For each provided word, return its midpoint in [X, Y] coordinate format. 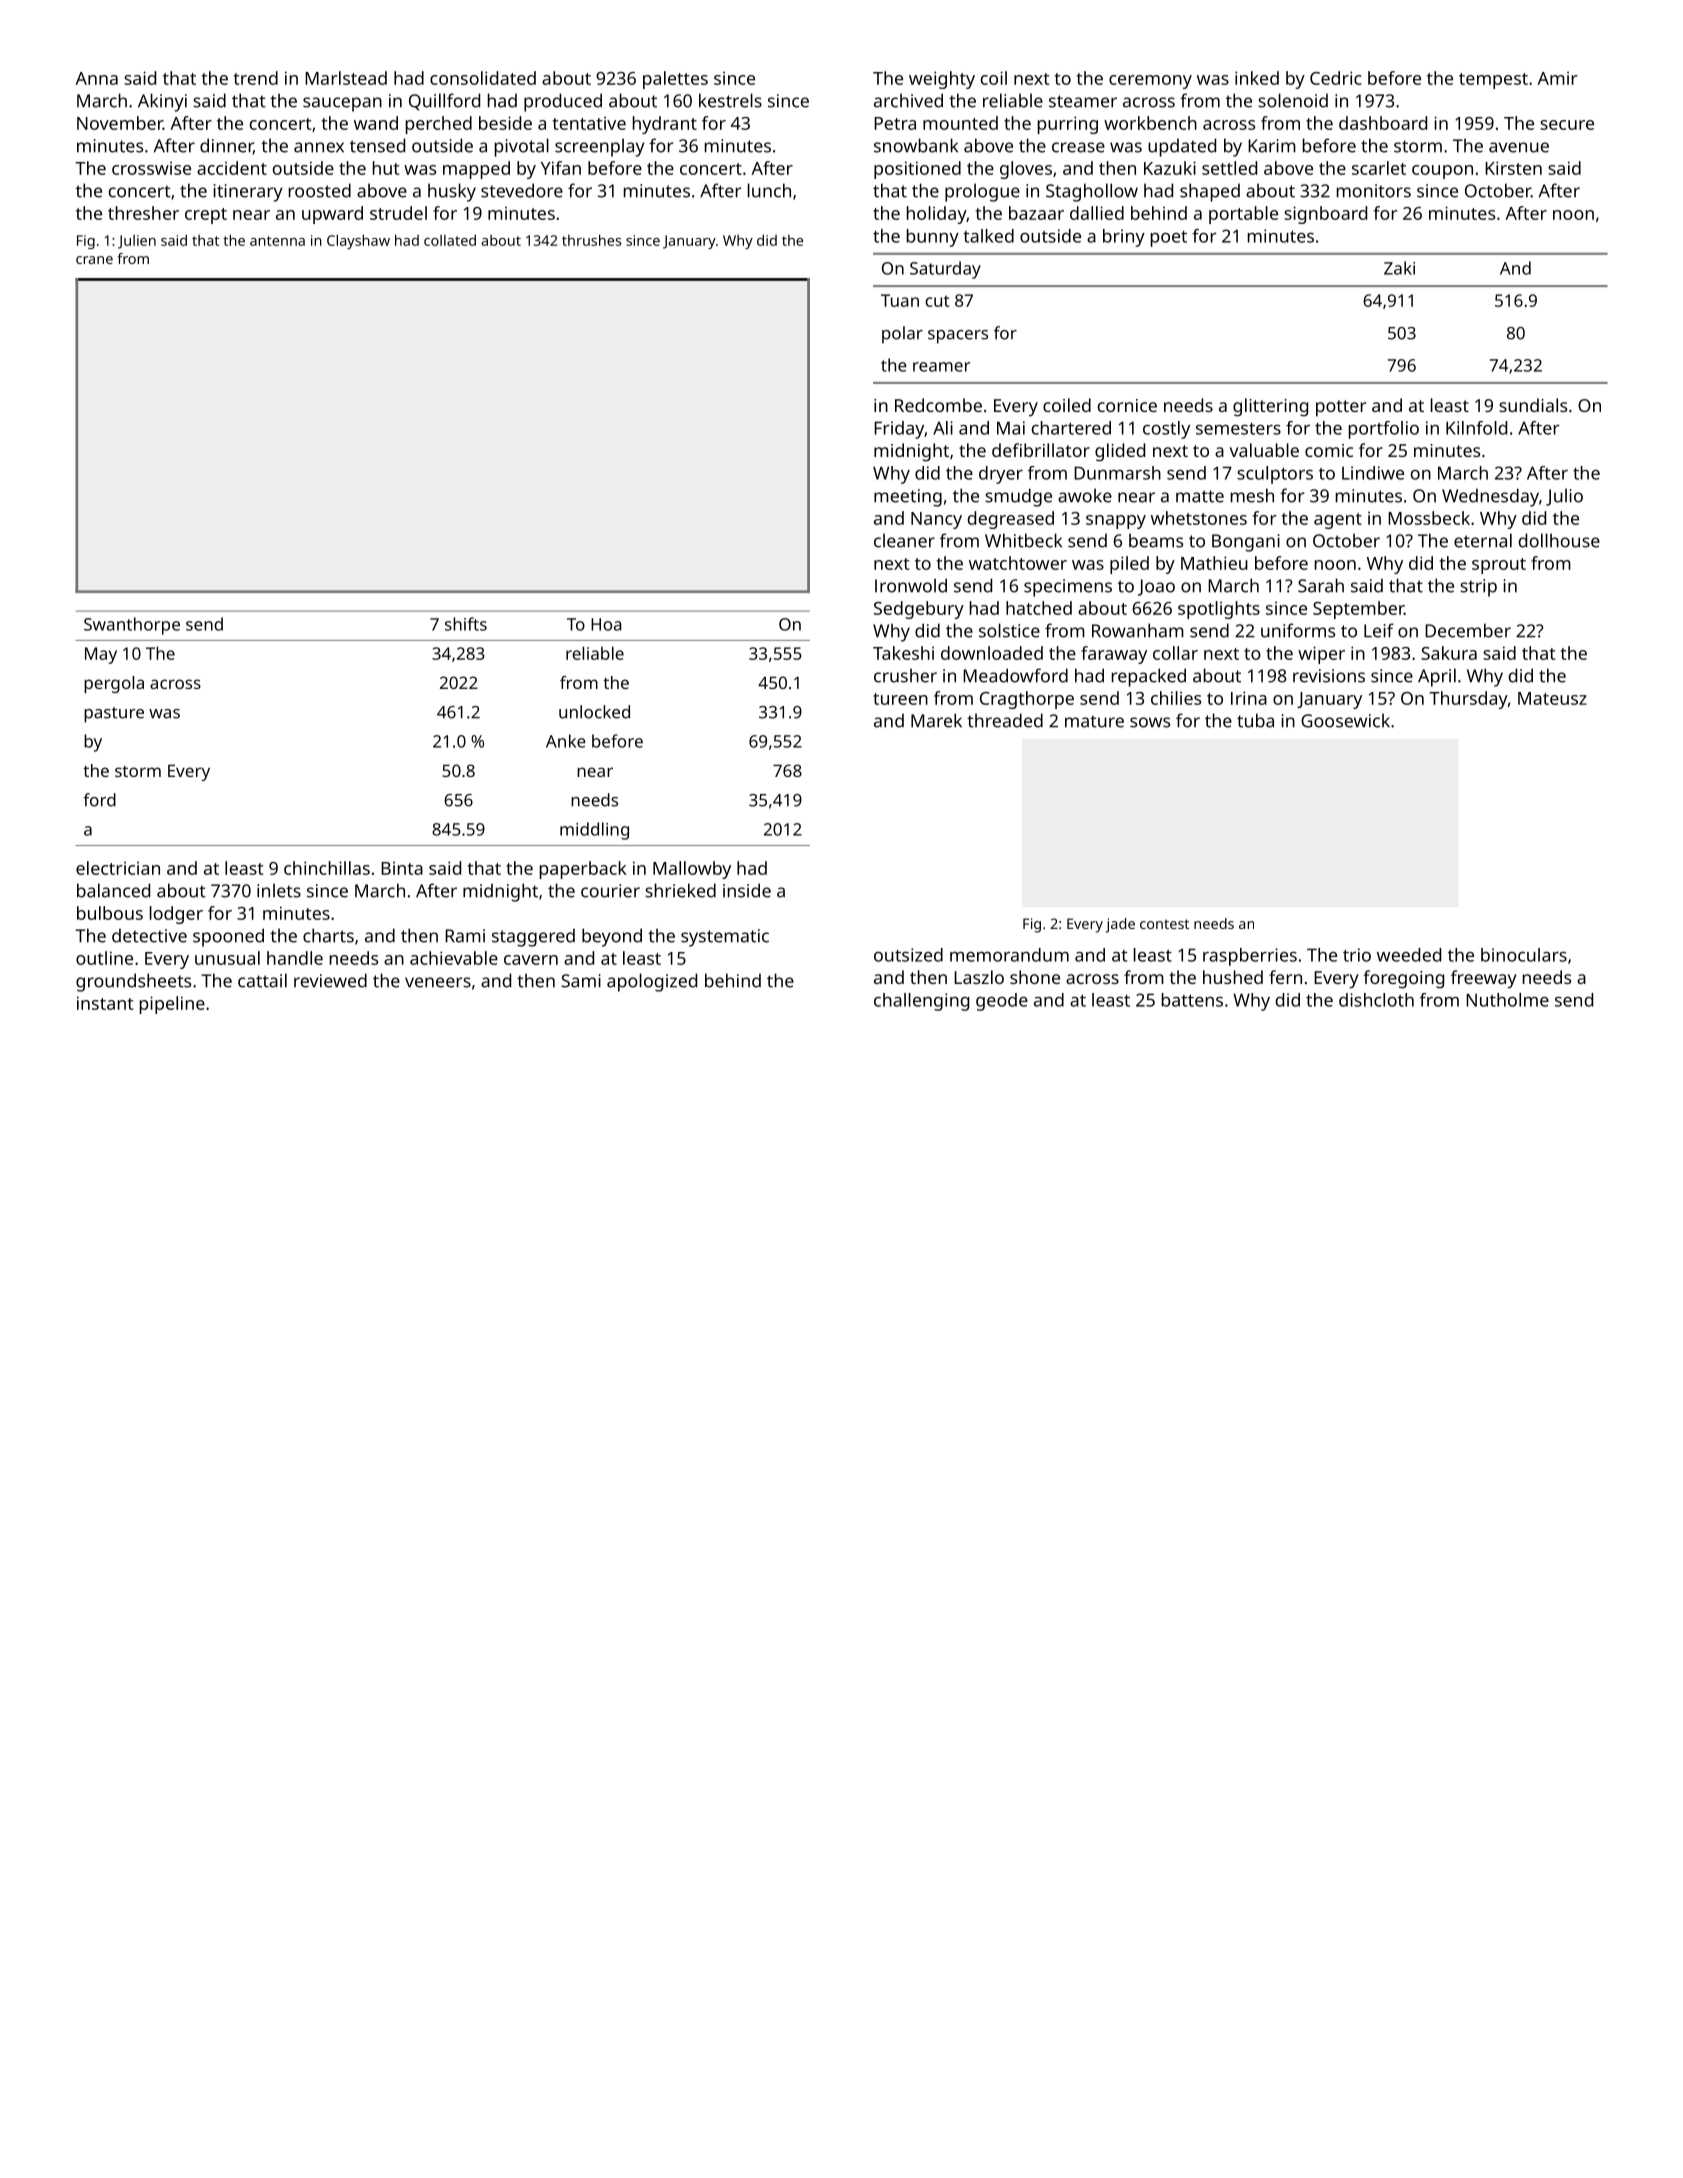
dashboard [1383, 123]
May [101, 655]
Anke [566, 741]
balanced [113, 890]
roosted [320, 190]
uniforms [1298, 630]
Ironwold [911, 585]
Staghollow [1092, 192]
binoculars [1524, 955]
